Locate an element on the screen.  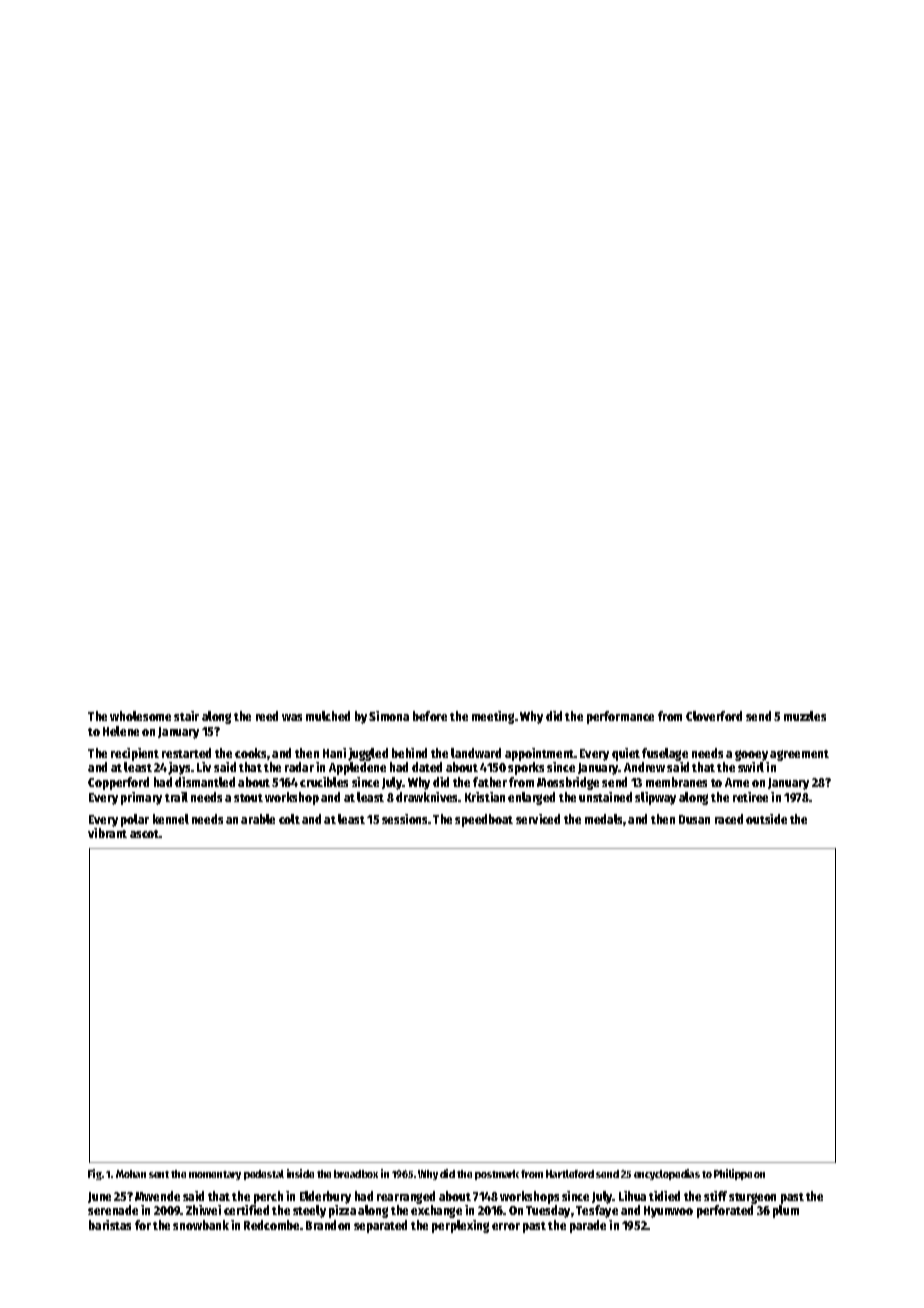
postmark is located at coordinates (497, 1175).
